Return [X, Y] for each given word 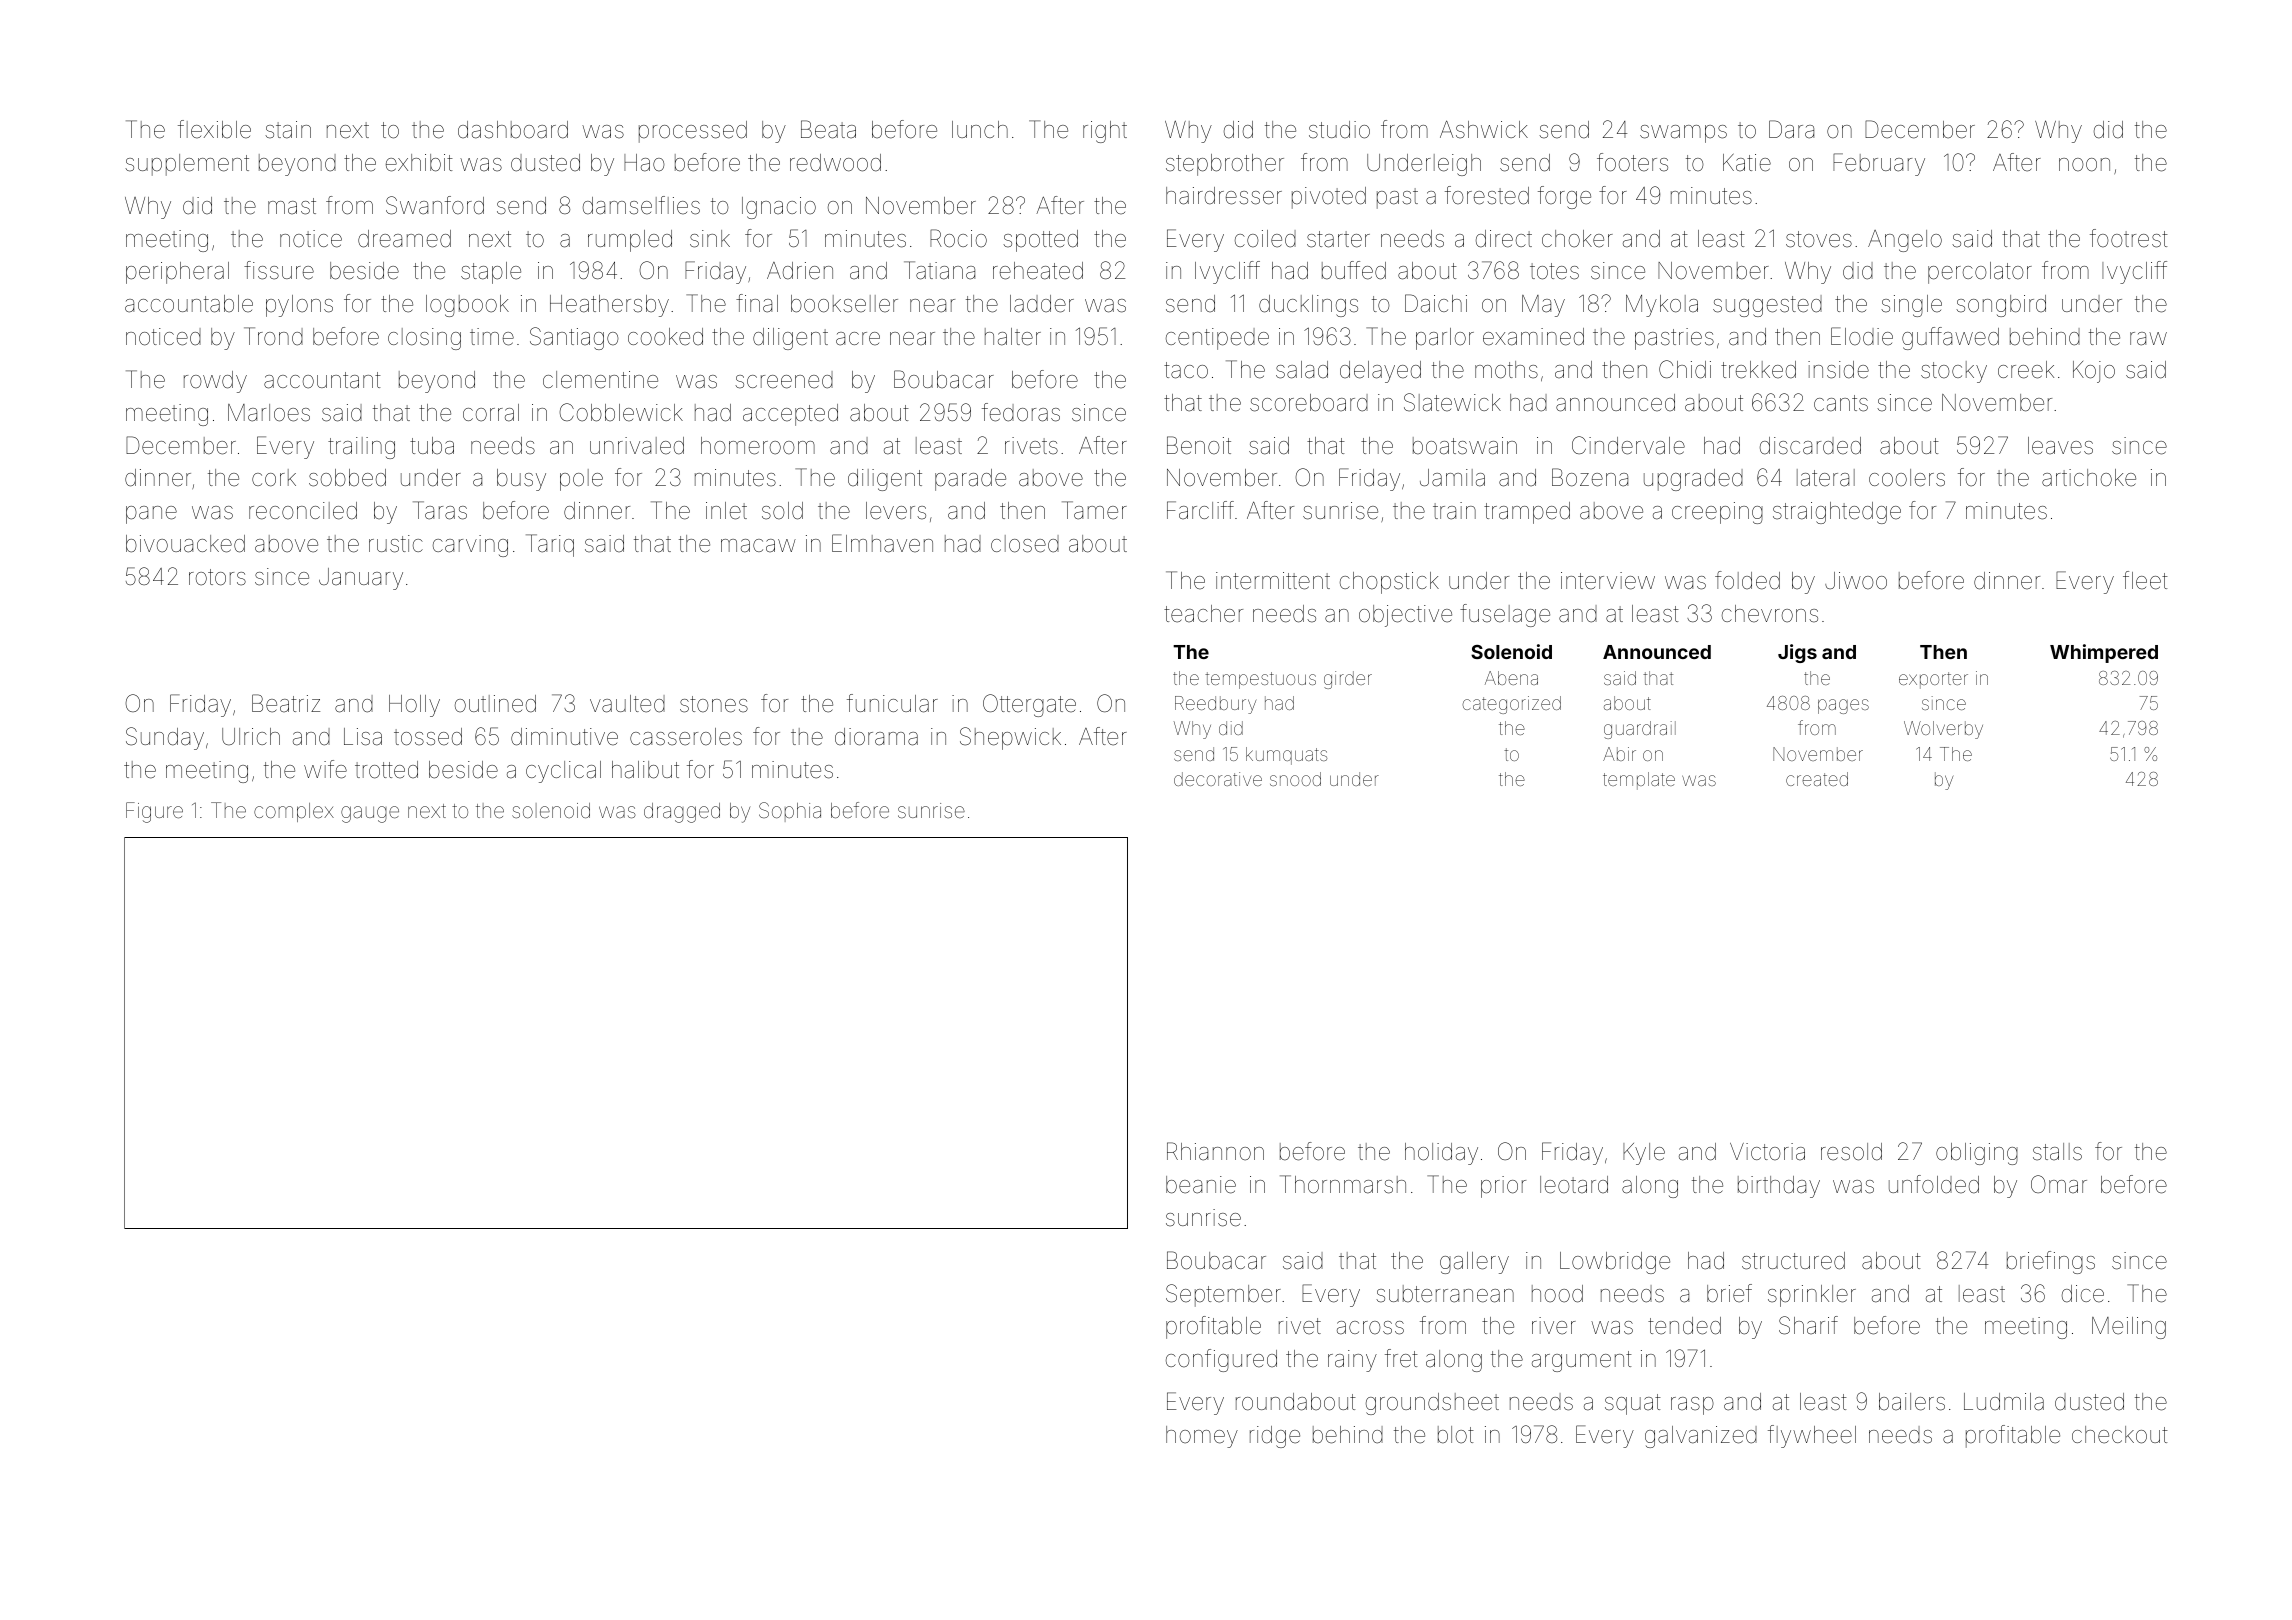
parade [970, 480]
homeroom [758, 446]
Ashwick [1484, 129]
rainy [1352, 1361]
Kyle [1644, 1154]
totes [1554, 271]
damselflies [641, 205]
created [1817, 779]
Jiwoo [1856, 581]
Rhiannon [1215, 1151]
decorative [1218, 779]
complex [294, 812]
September [1223, 1295]
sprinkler [1812, 1296]
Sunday [165, 738]
